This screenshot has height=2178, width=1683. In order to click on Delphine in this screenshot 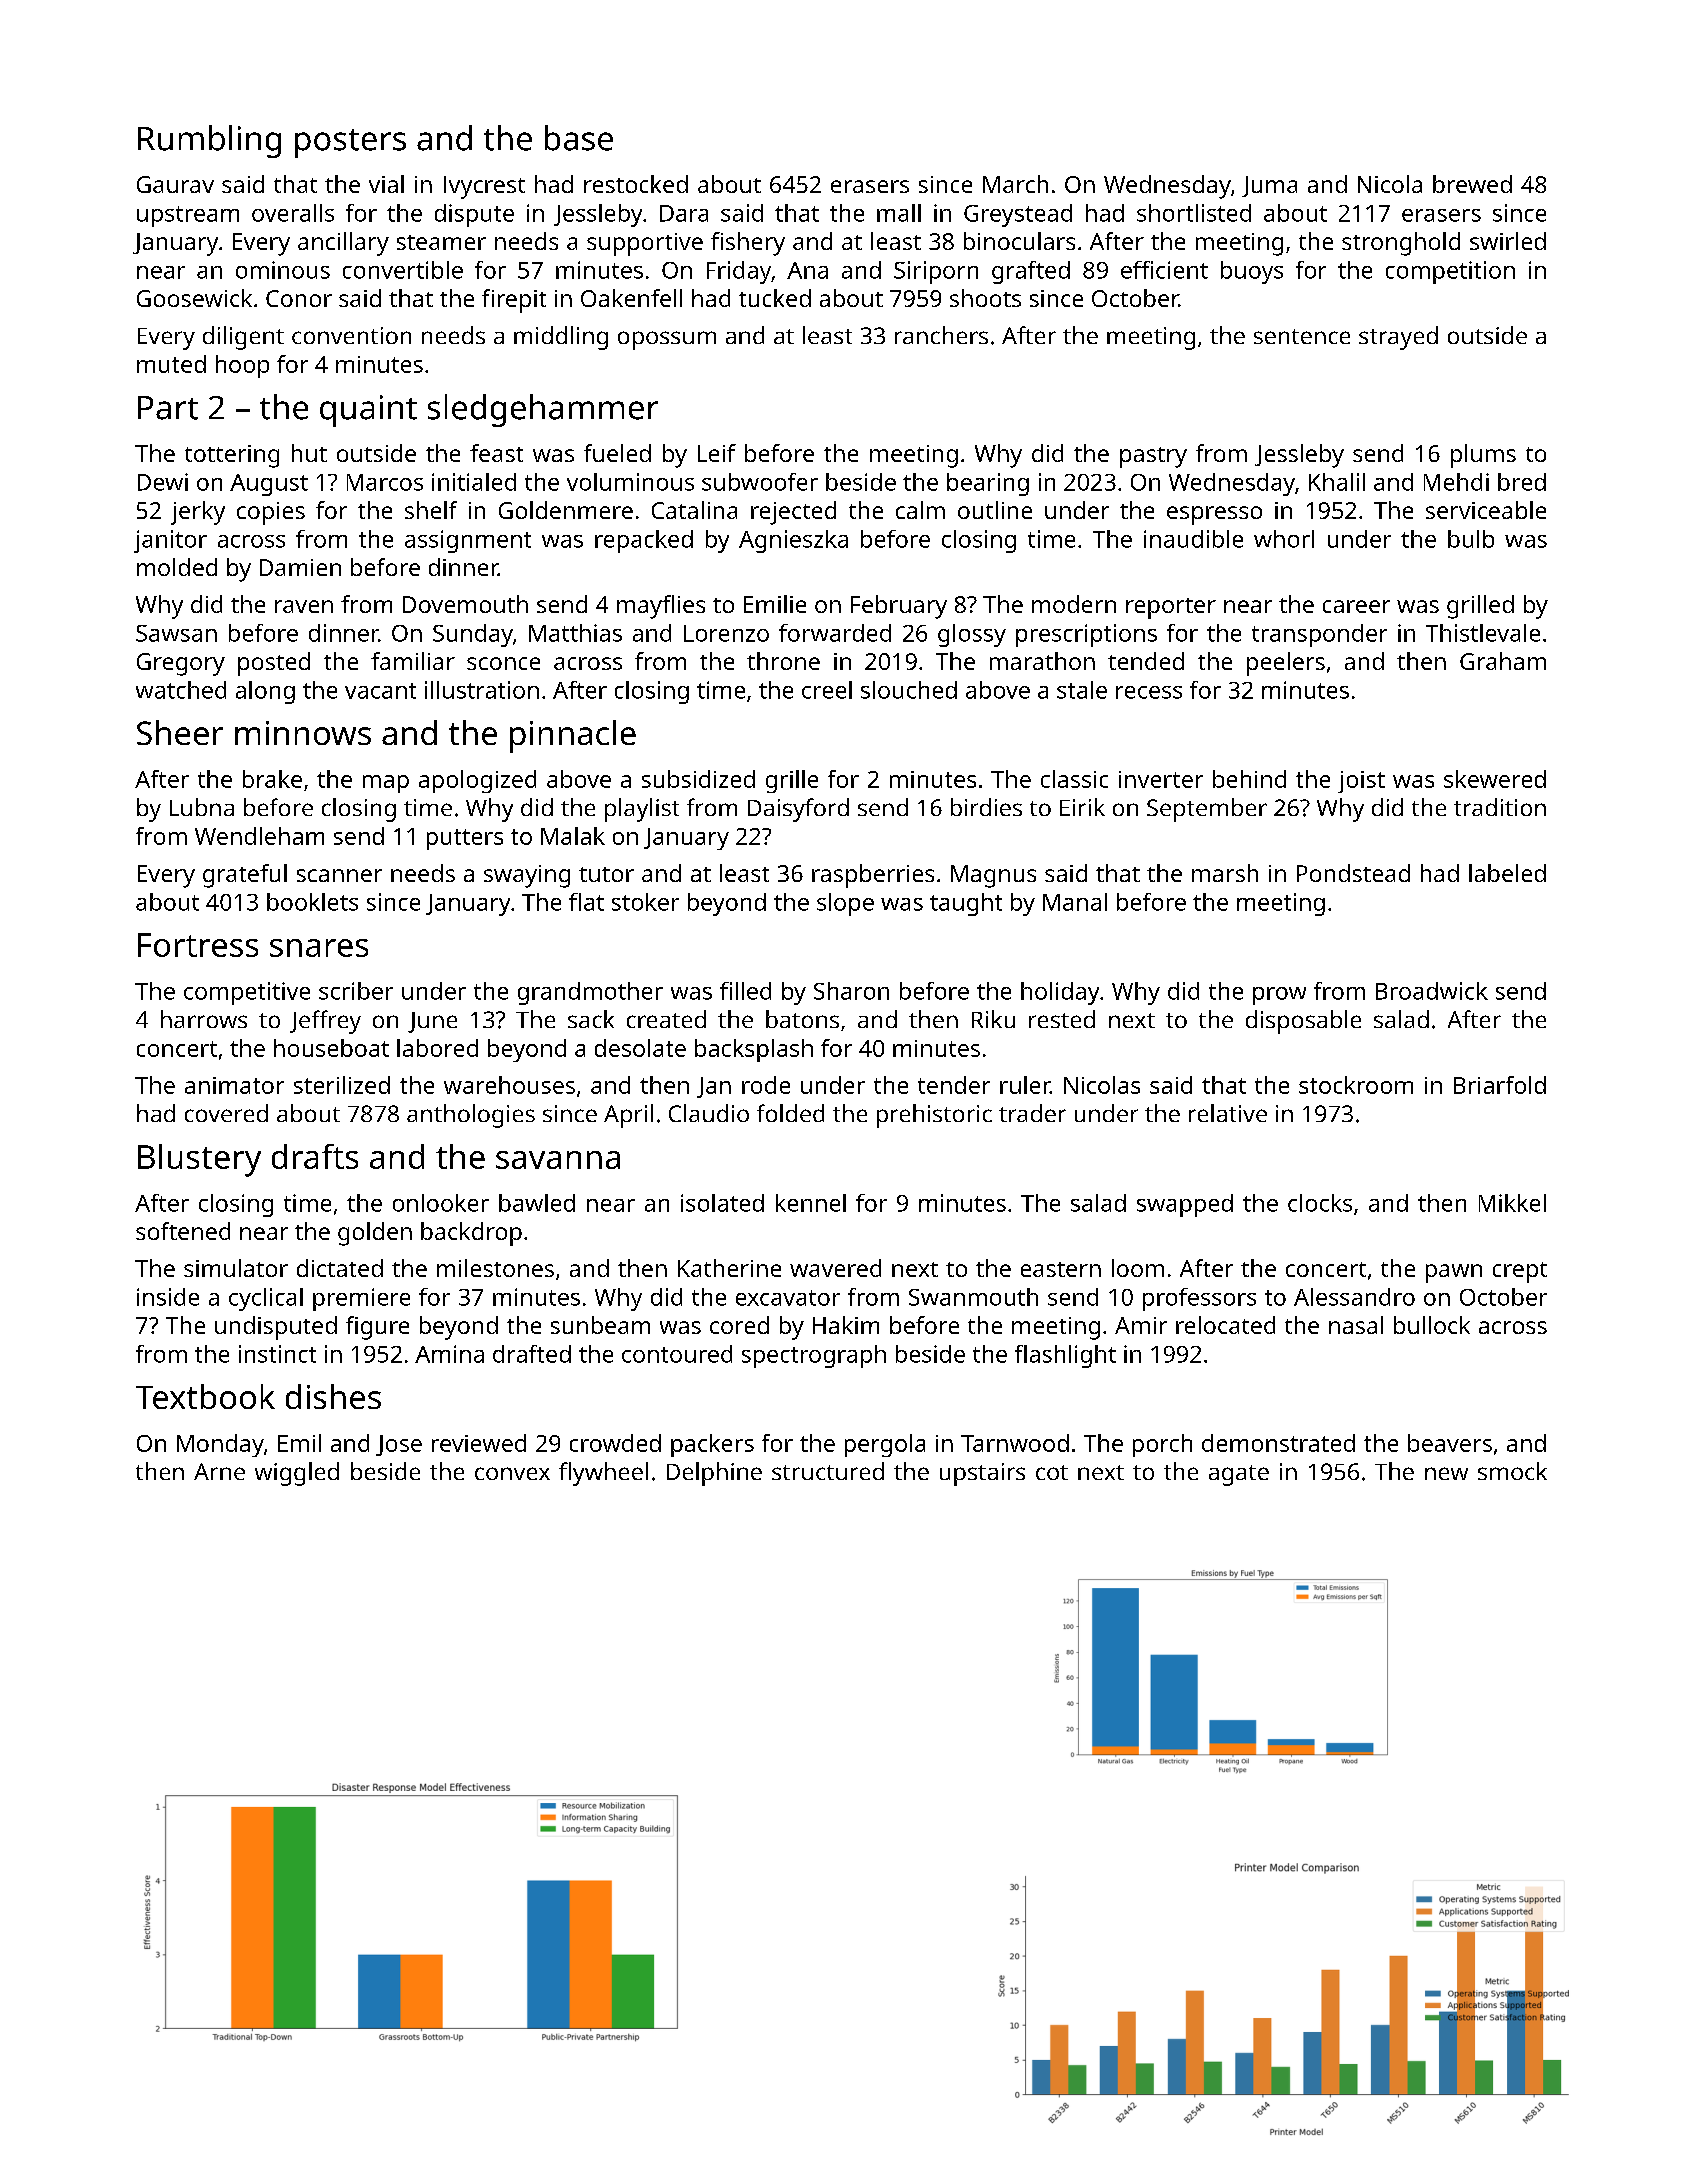, I will do `click(714, 1474)`.
